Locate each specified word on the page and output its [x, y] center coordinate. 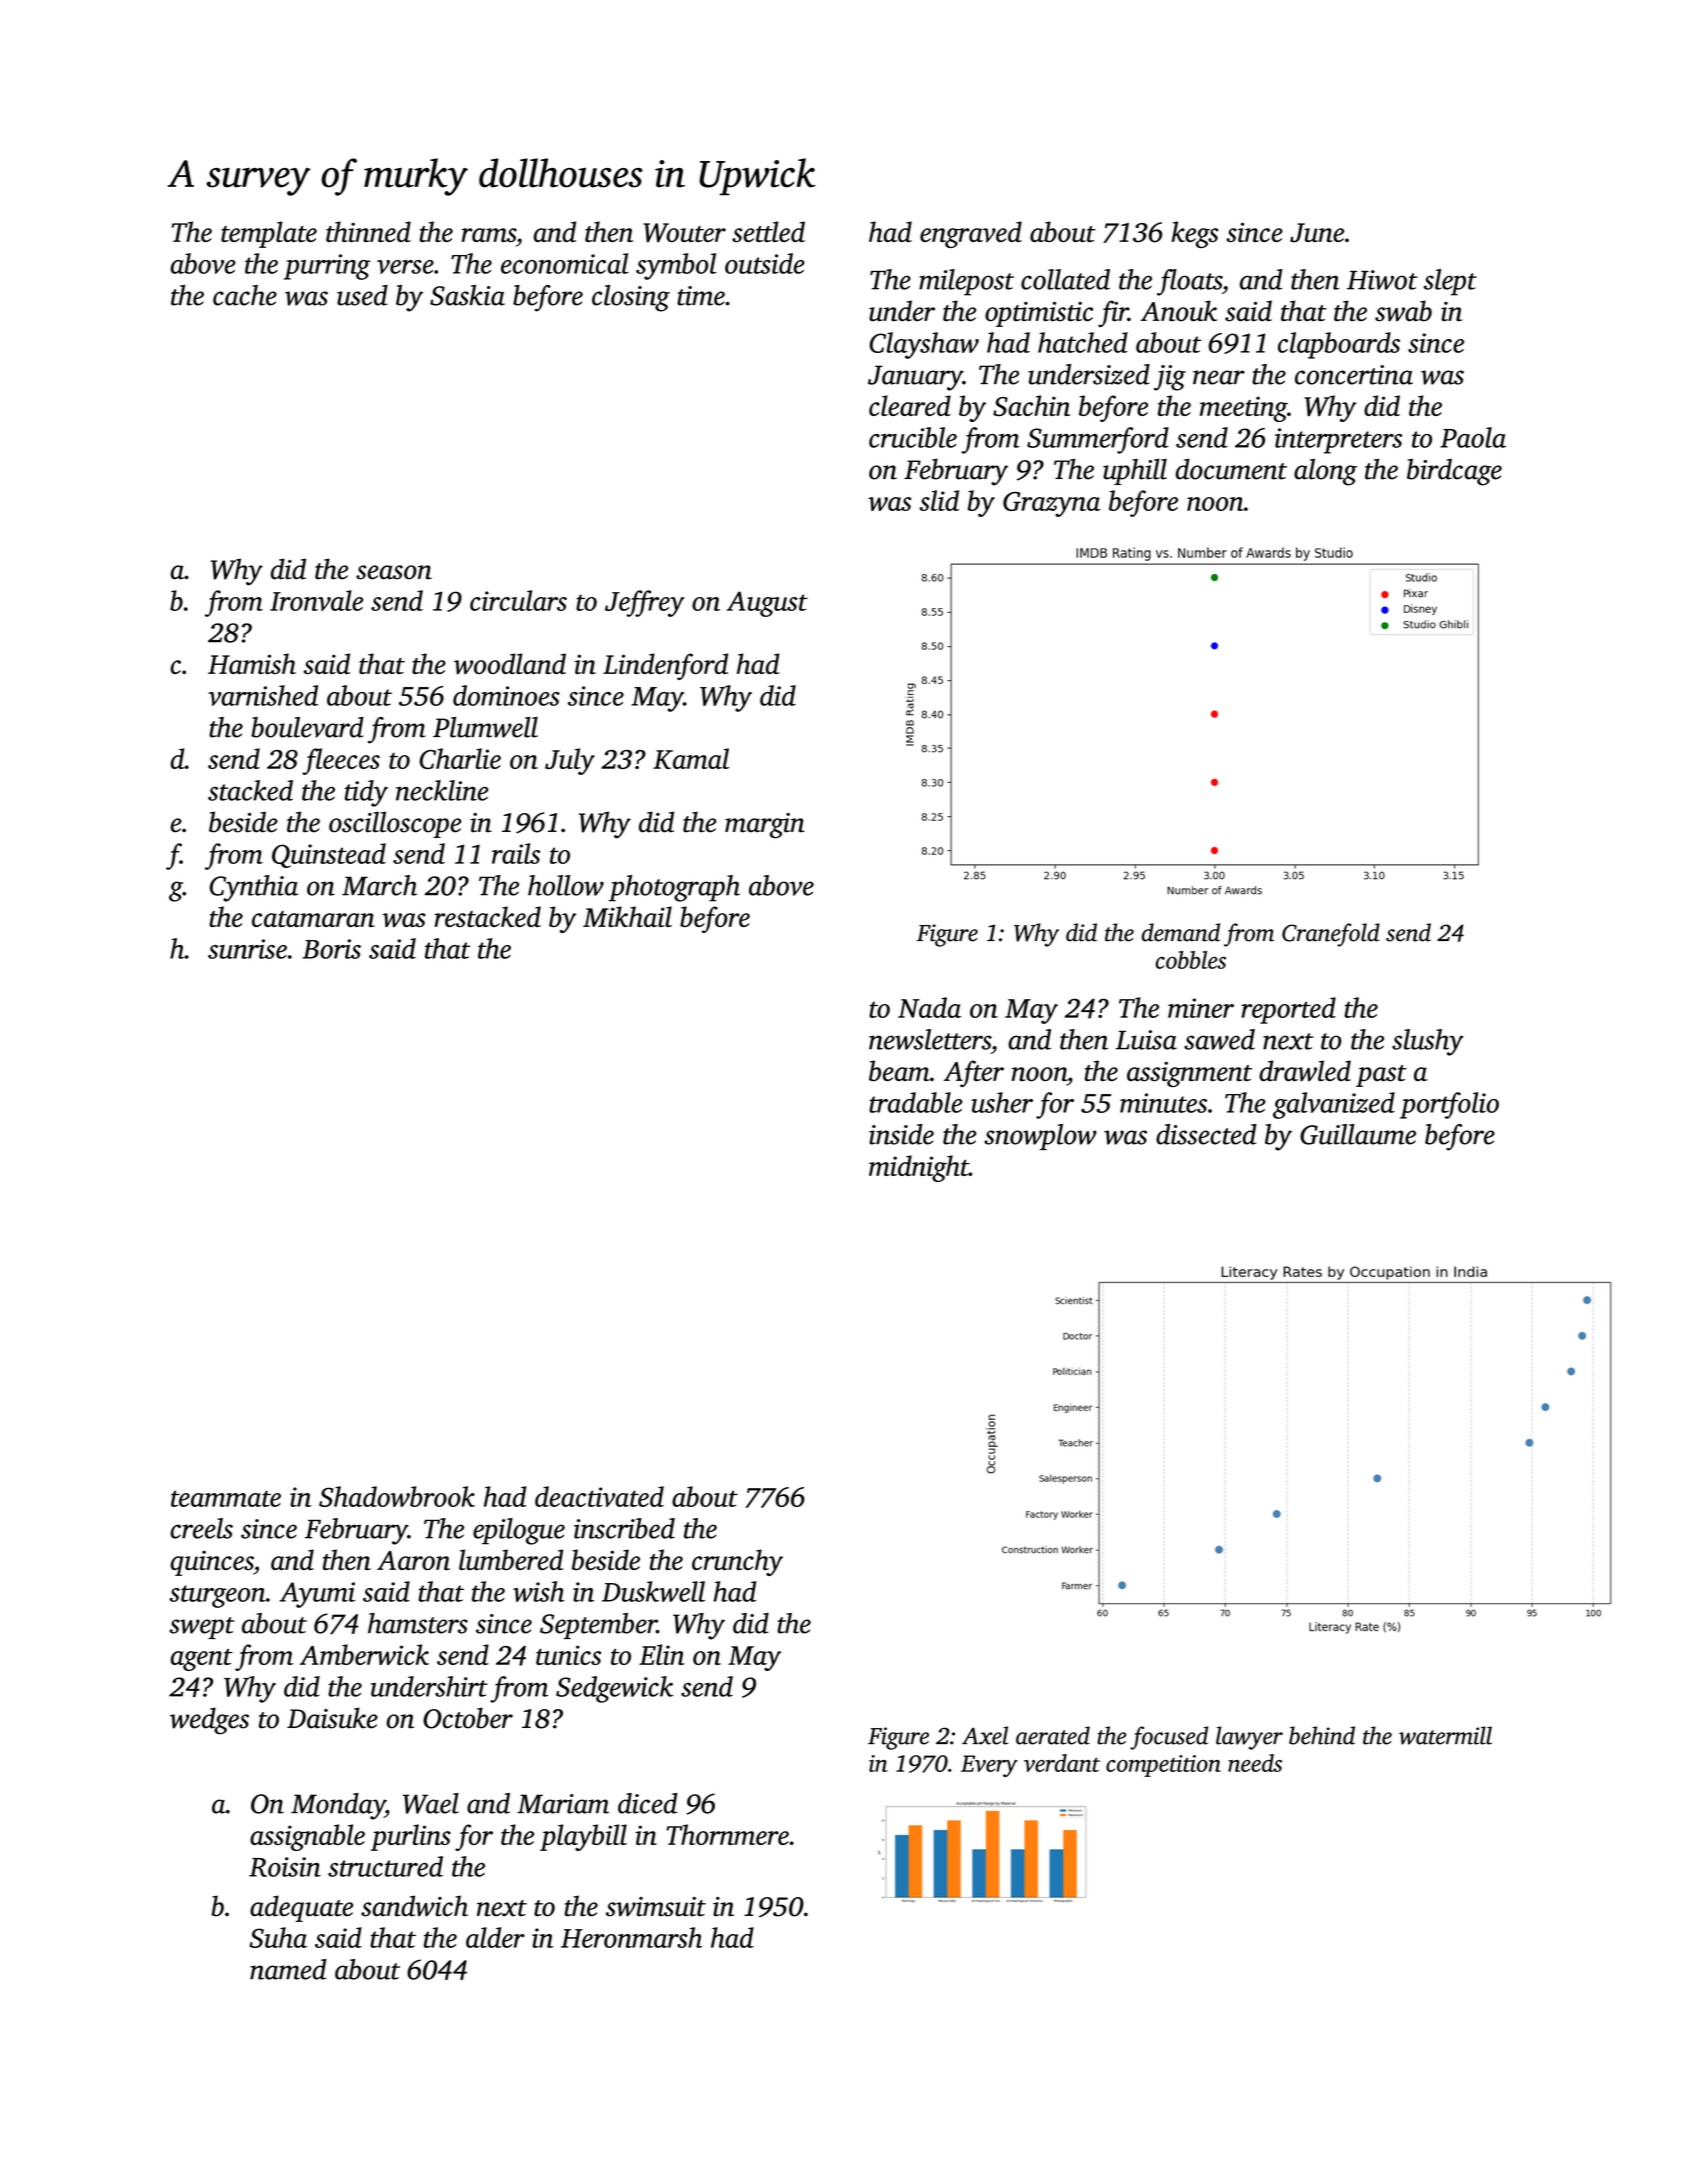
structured [385, 1866]
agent [202, 1660]
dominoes [506, 695]
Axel [985, 1735]
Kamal [691, 758]
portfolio [1449, 1105]
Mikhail [627, 916]
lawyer [1249, 1738]
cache [245, 295]
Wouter [684, 233]
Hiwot [1382, 280]
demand [1181, 932]
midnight [919, 1168]
